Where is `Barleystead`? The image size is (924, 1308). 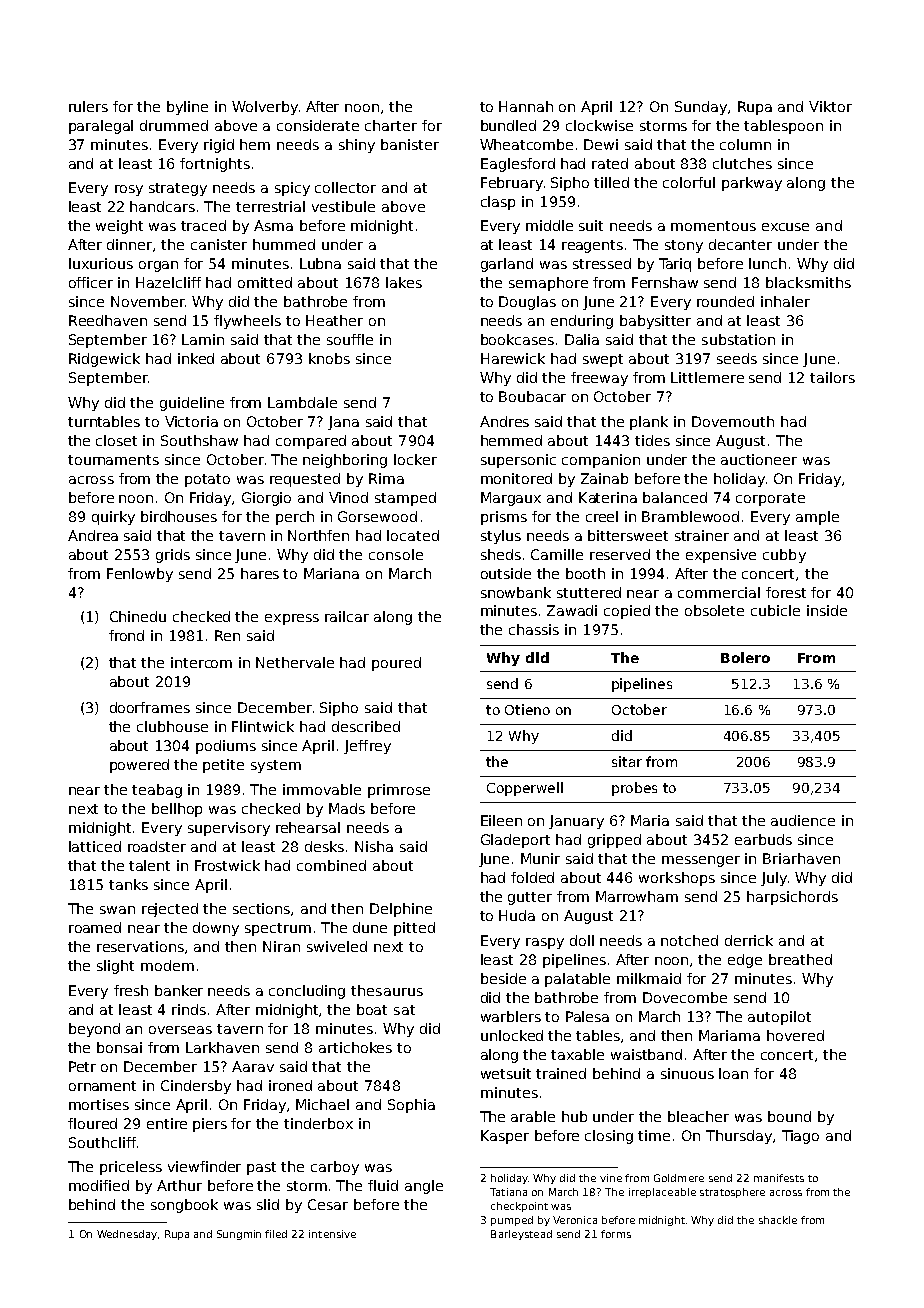 Barleystead is located at coordinates (521, 1235).
